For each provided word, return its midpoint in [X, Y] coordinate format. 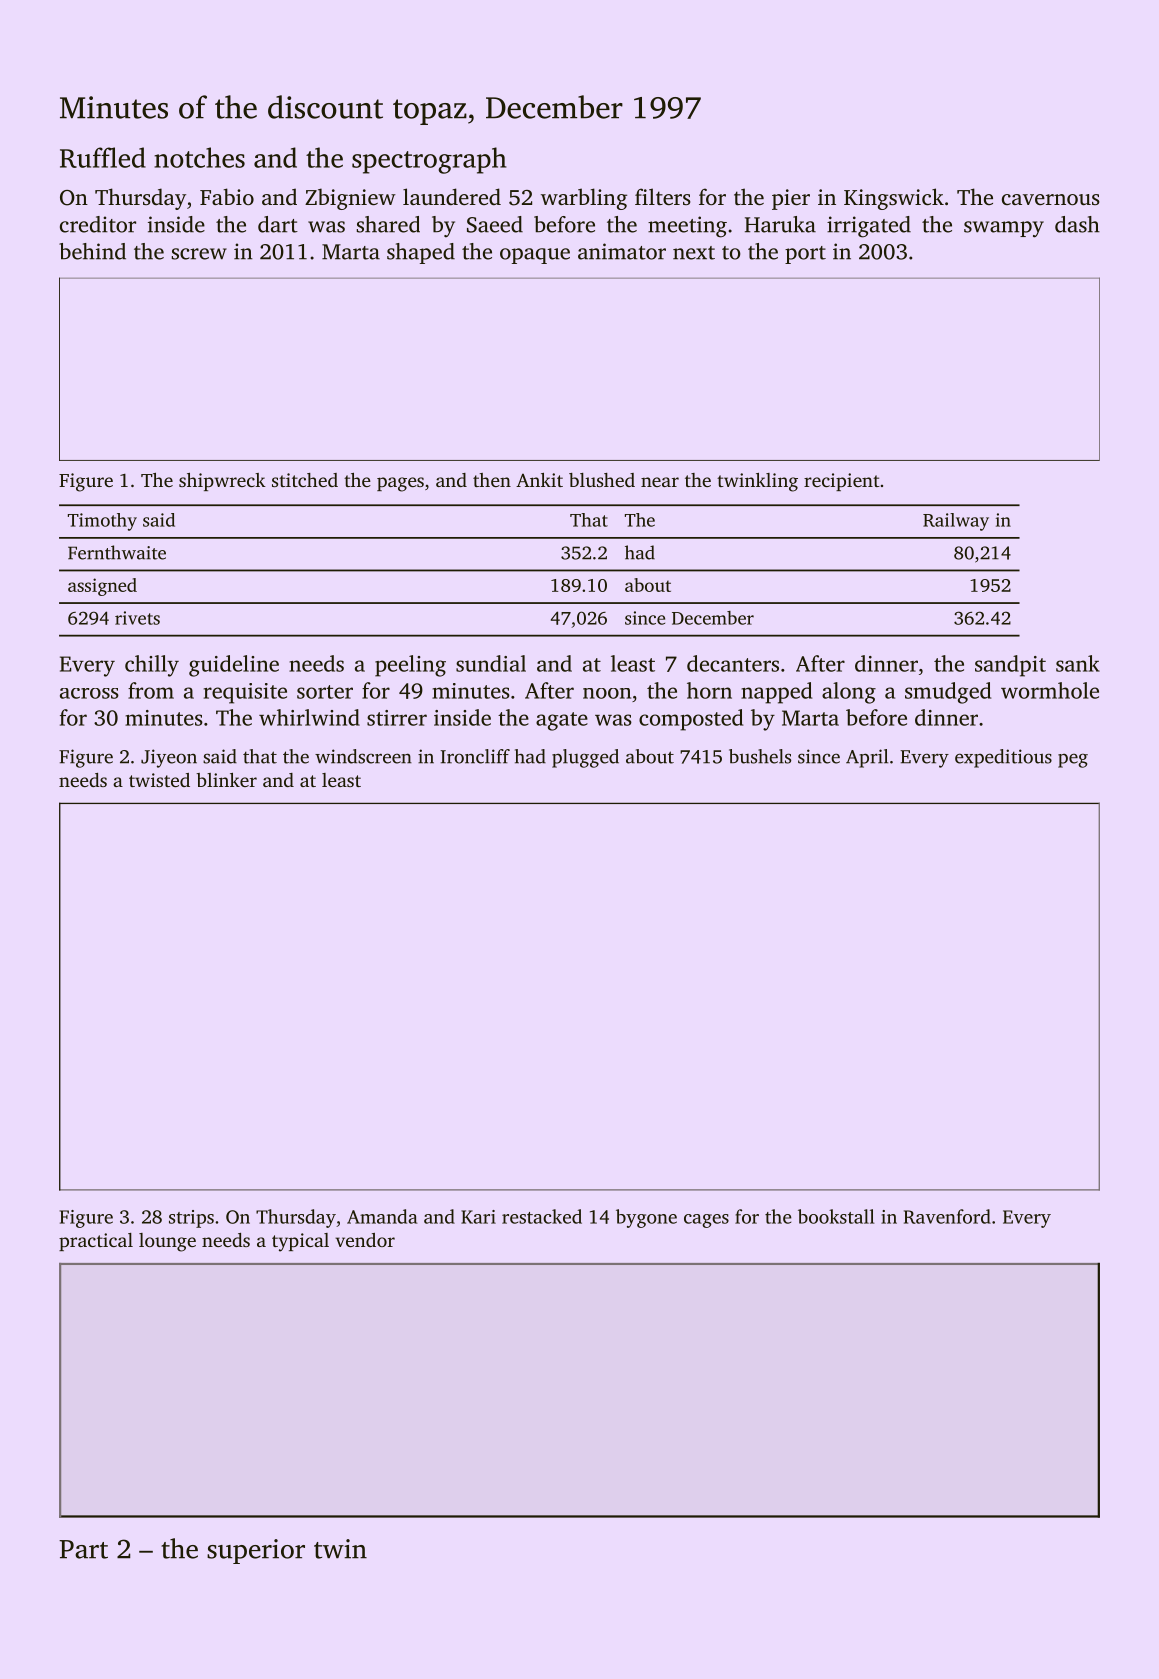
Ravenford [947, 1216]
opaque [535, 256]
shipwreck [222, 482]
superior [256, 1551]
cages [706, 1221]
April [867, 758]
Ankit [539, 480]
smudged [948, 693]
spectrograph [429, 160]
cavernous [1051, 199]
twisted [159, 780]
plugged [585, 758]
